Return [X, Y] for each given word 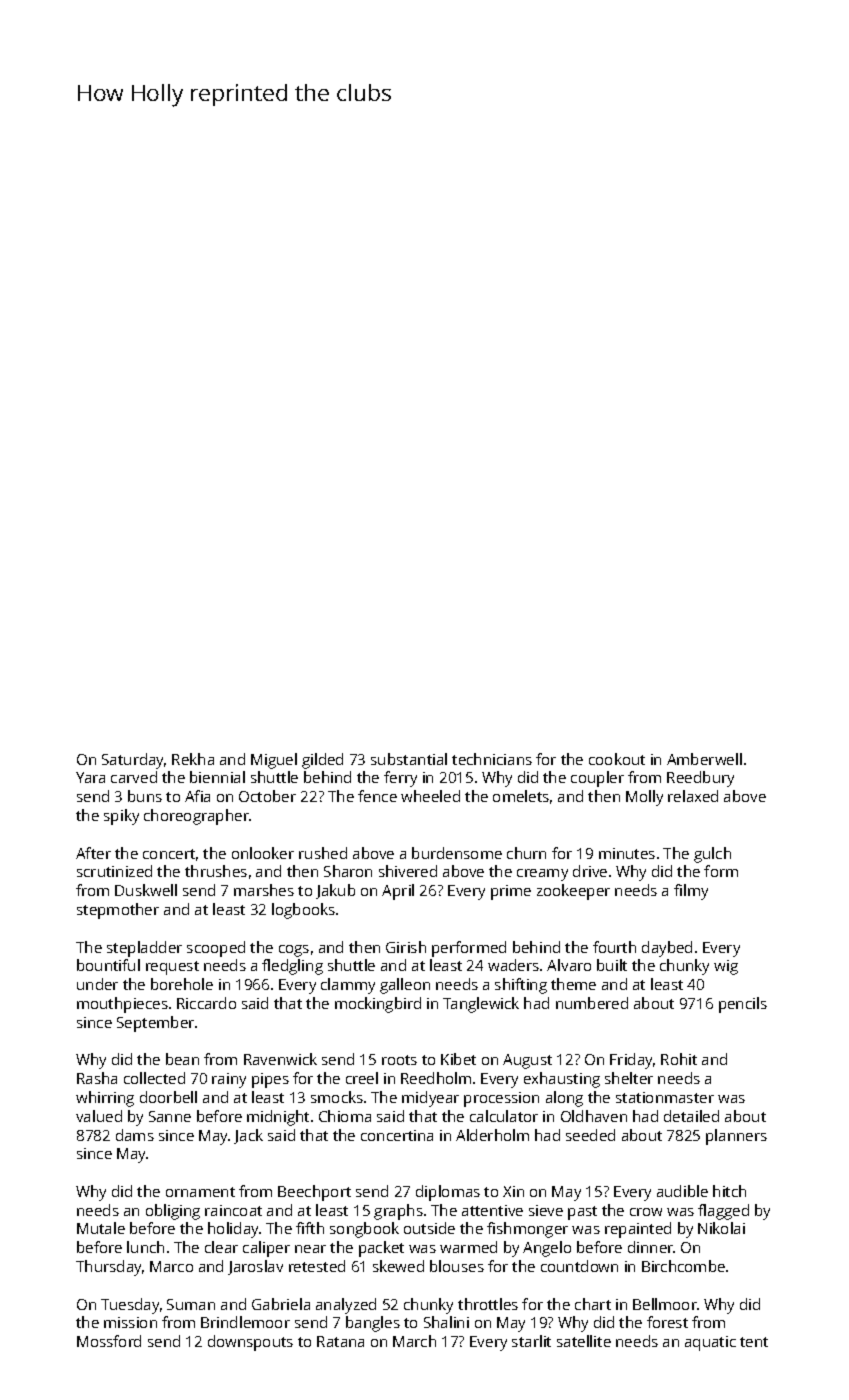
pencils [743, 1005]
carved [134, 777]
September [155, 1024]
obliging [173, 1212]
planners [736, 1137]
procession [501, 1099]
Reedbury [700, 779]
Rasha [97, 1078]
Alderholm [492, 1135]
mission [130, 1322]
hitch [729, 1191]
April [398, 892]
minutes [627, 853]
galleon [405, 986]
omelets [521, 796]
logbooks [303, 911]
